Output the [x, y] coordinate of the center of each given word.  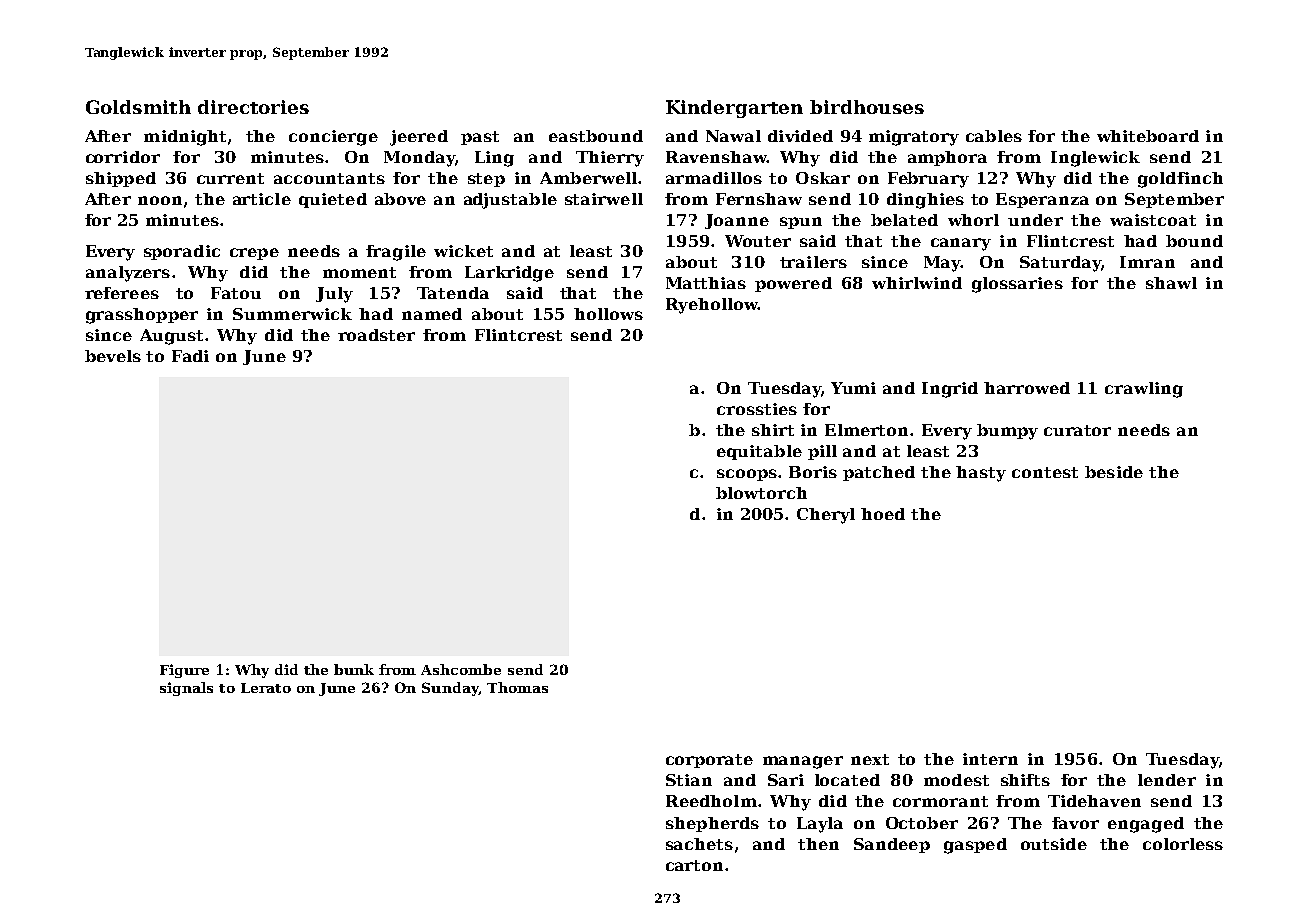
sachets [699, 844]
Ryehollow [712, 306]
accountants [329, 178]
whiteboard [1148, 136]
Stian [689, 780]
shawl [1171, 283]
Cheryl [826, 516]
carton [694, 865]
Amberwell [588, 178]
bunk [354, 669]
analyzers [128, 274]
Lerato [266, 688]
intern [990, 759]
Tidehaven [1094, 801]
